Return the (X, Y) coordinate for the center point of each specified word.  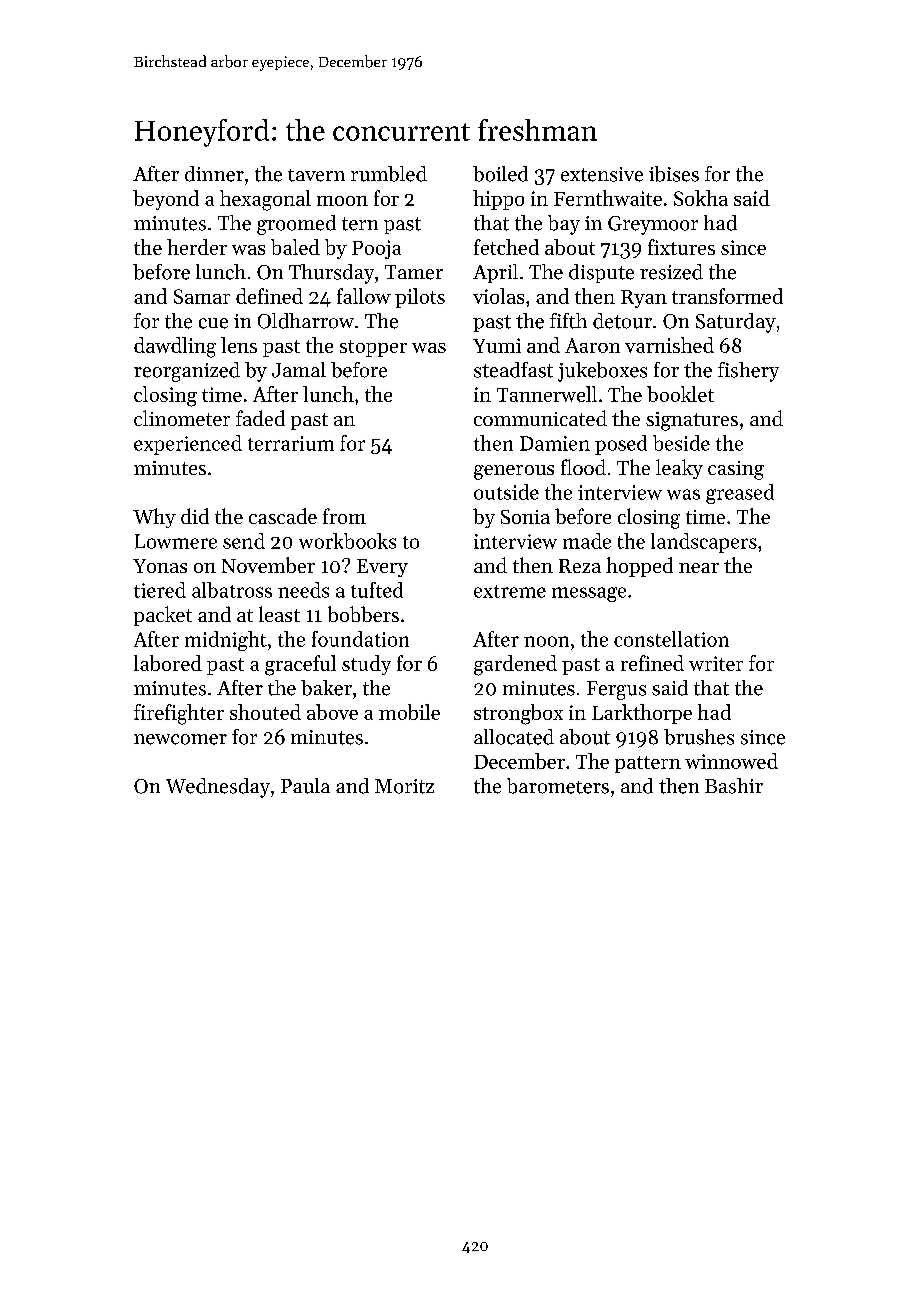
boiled (500, 174)
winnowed (731, 761)
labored (168, 663)
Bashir (734, 786)
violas (498, 296)
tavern (316, 175)
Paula (305, 786)
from (344, 516)
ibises (674, 174)
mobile (409, 712)
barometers (558, 786)
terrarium (291, 443)
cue (213, 323)
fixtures (681, 247)
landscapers (704, 543)
